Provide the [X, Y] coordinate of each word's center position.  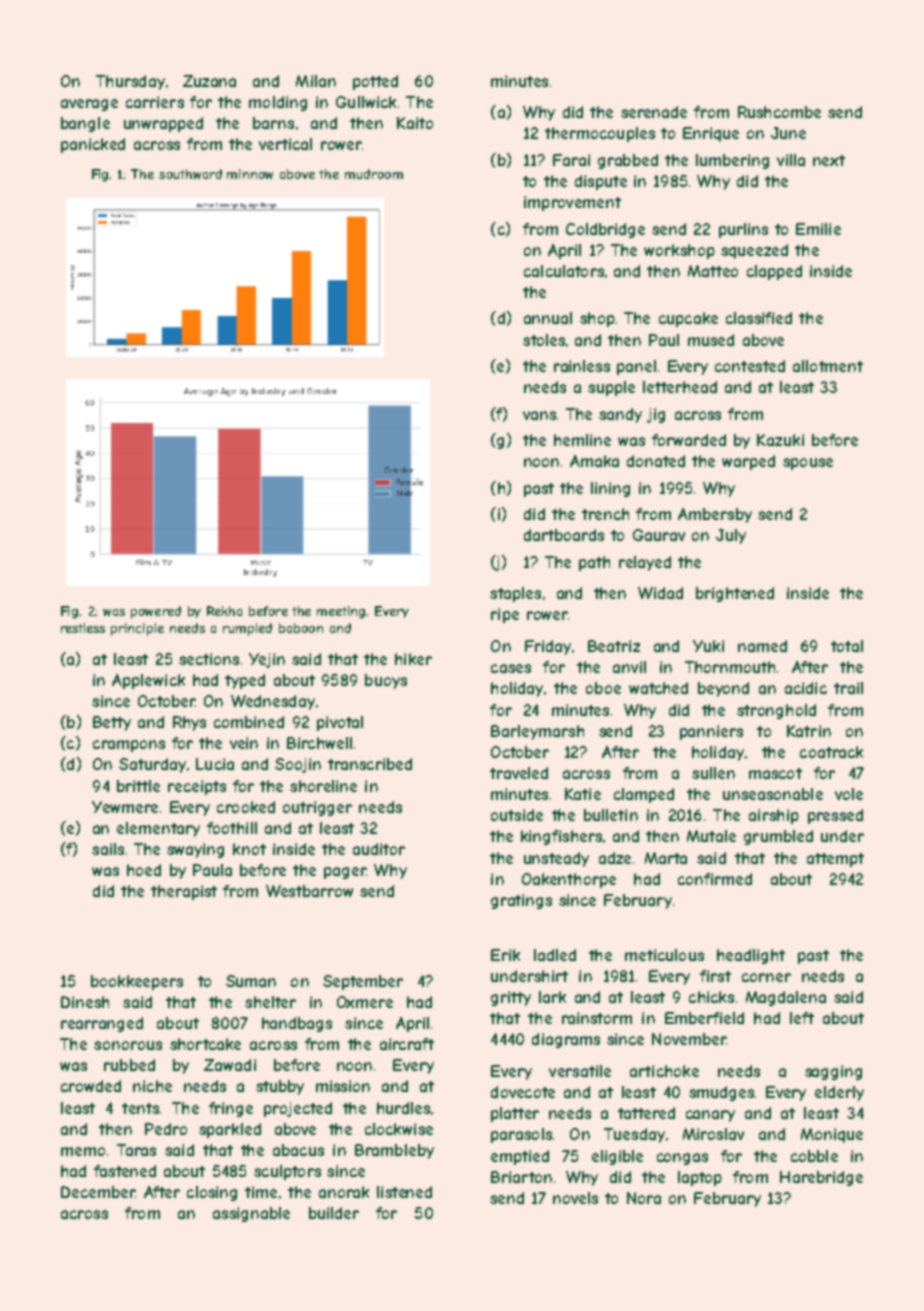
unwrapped [163, 124]
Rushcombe [779, 112]
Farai [571, 160]
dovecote [523, 1092]
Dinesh [85, 1002]
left [802, 1018]
